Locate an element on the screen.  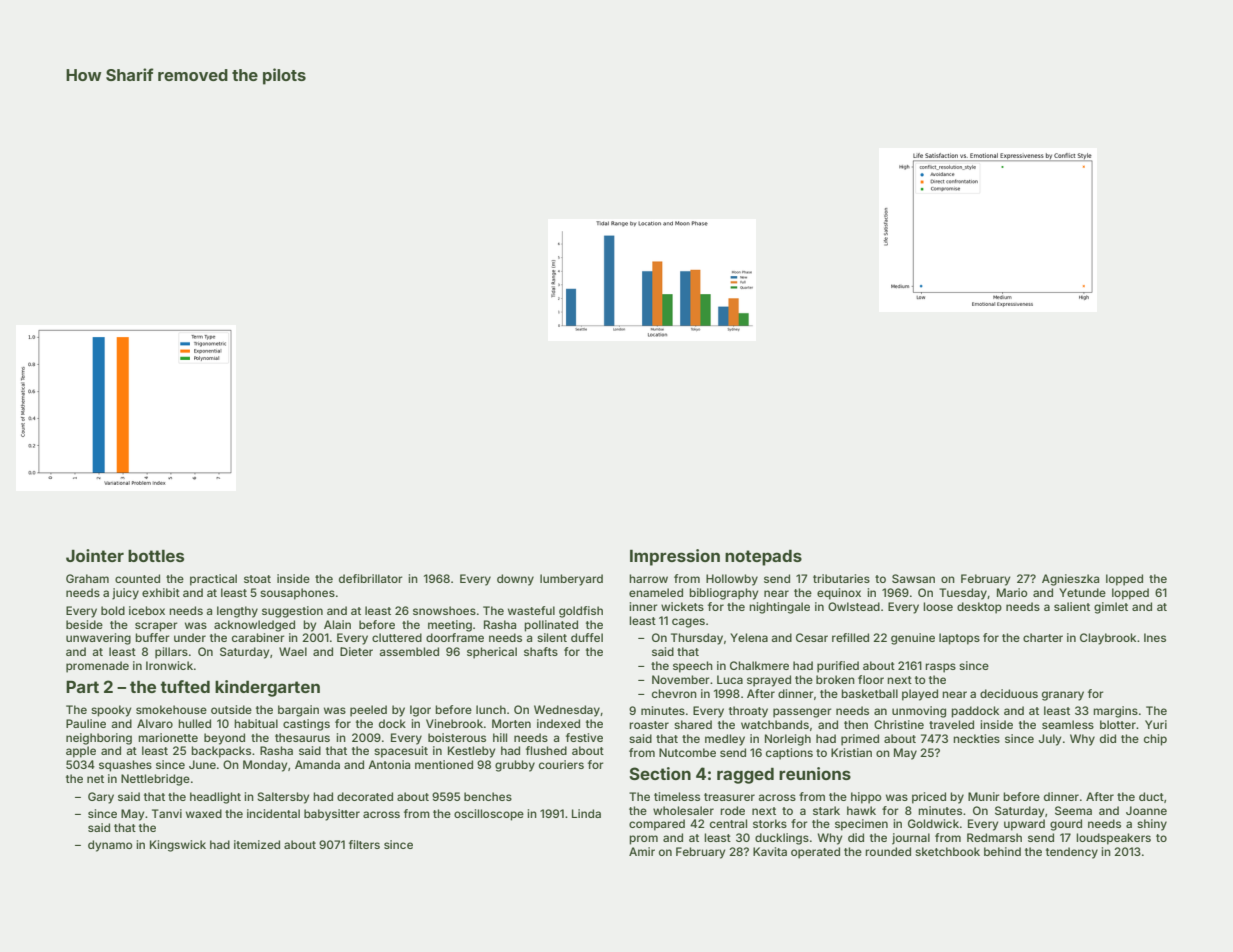
dynamo is located at coordinates (110, 846).
